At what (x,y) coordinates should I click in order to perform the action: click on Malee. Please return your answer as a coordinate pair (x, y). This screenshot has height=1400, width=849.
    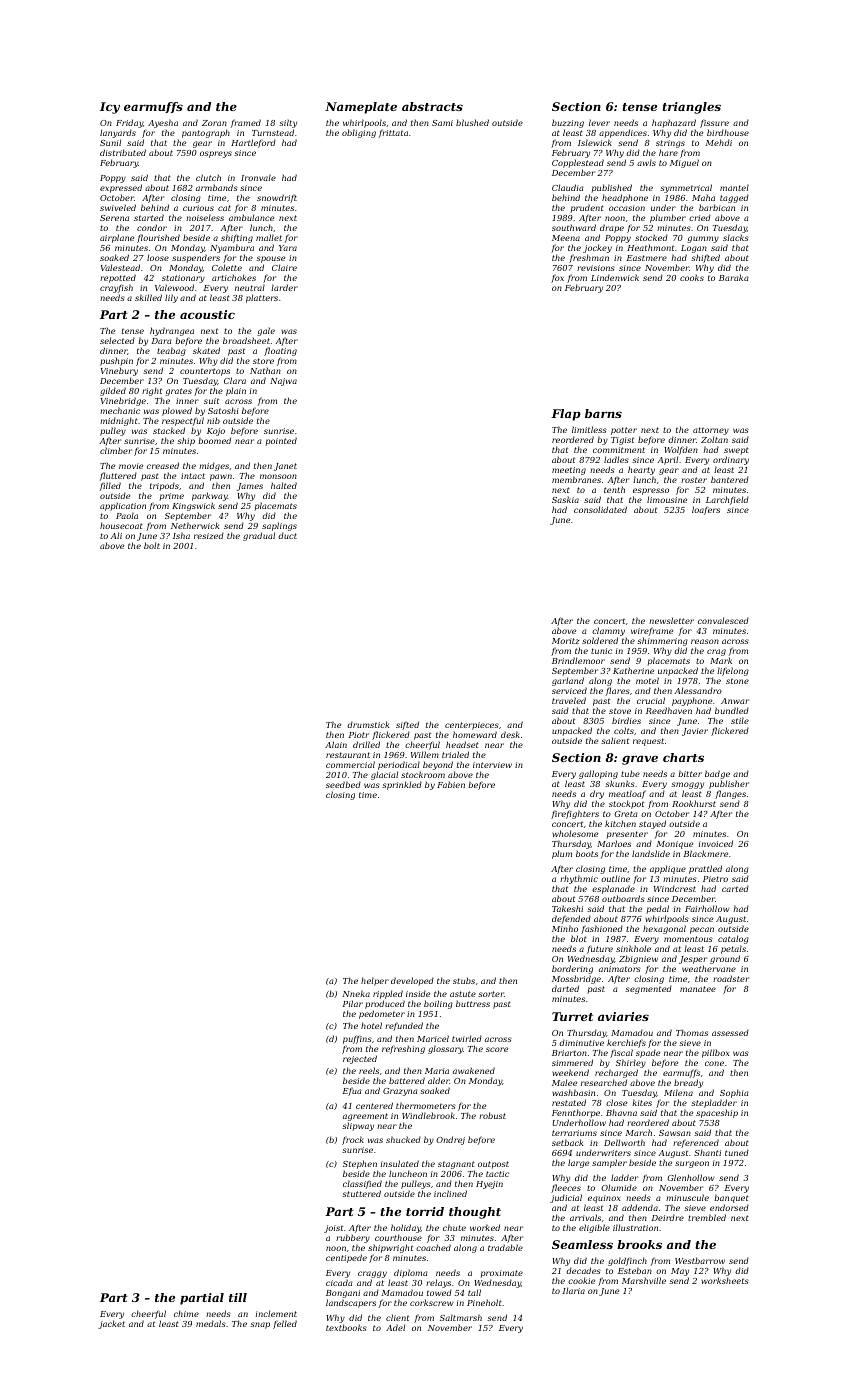
    Looking at the image, I should click on (564, 1082).
